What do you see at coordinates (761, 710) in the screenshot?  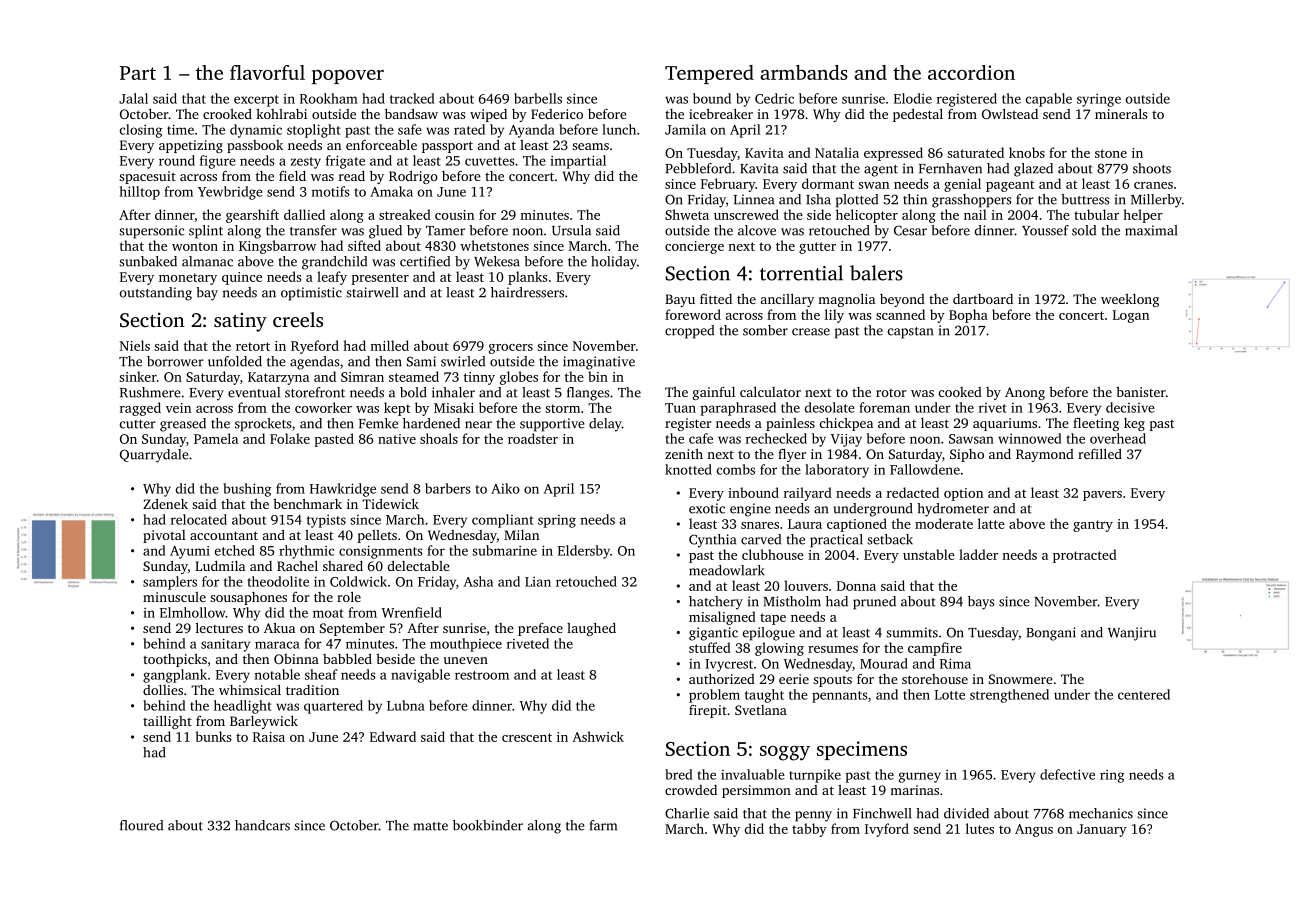 I see `Svetlana` at bounding box center [761, 710].
